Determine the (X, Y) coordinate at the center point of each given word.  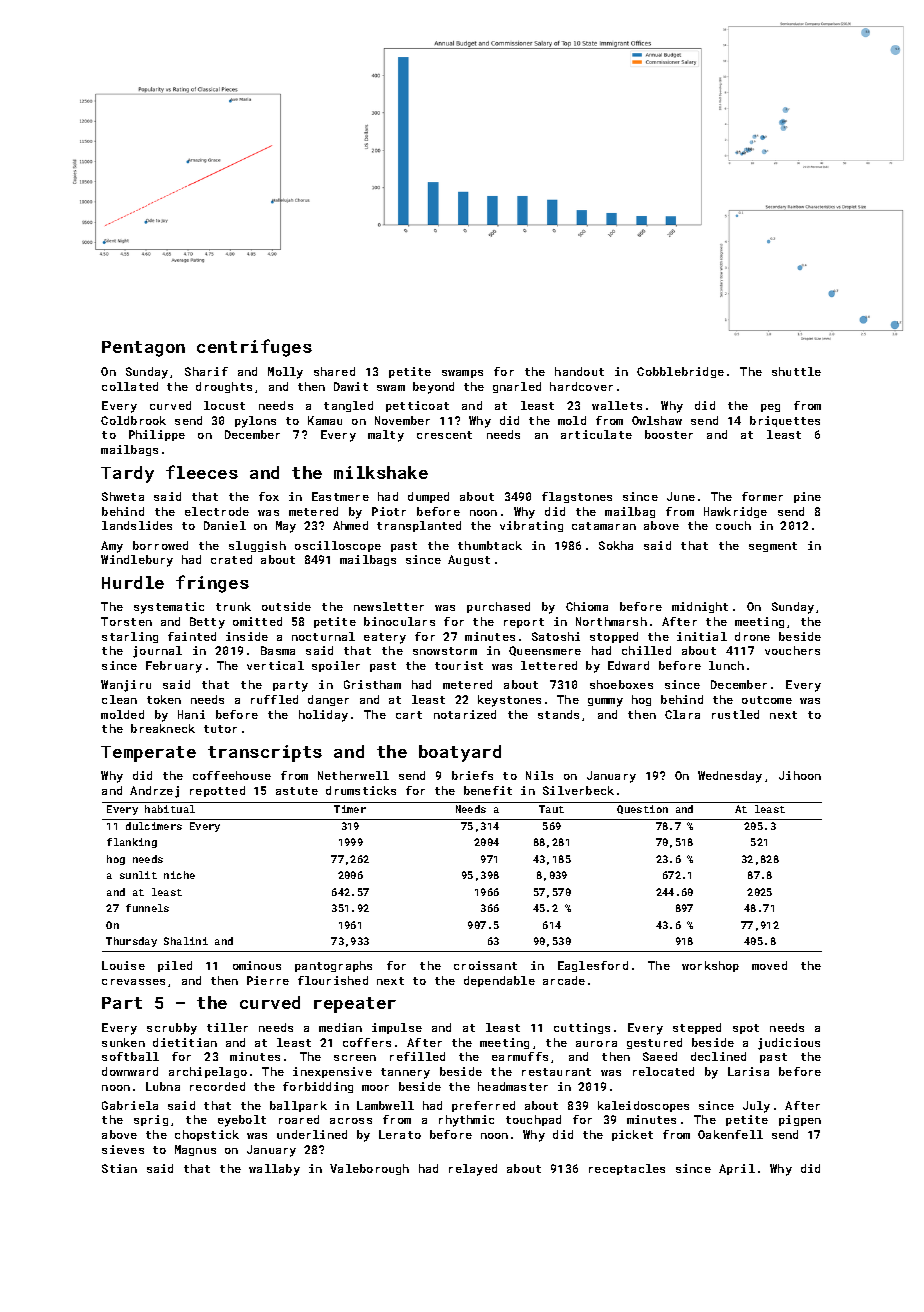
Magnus (195, 1150)
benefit (488, 790)
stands (558, 714)
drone (752, 636)
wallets (617, 405)
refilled (417, 1056)
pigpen (800, 1120)
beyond (433, 388)
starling (130, 637)
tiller (227, 1027)
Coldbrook (133, 420)
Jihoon (800, 775)
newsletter (389, 606)
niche (179, 875)
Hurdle (133, 582)
